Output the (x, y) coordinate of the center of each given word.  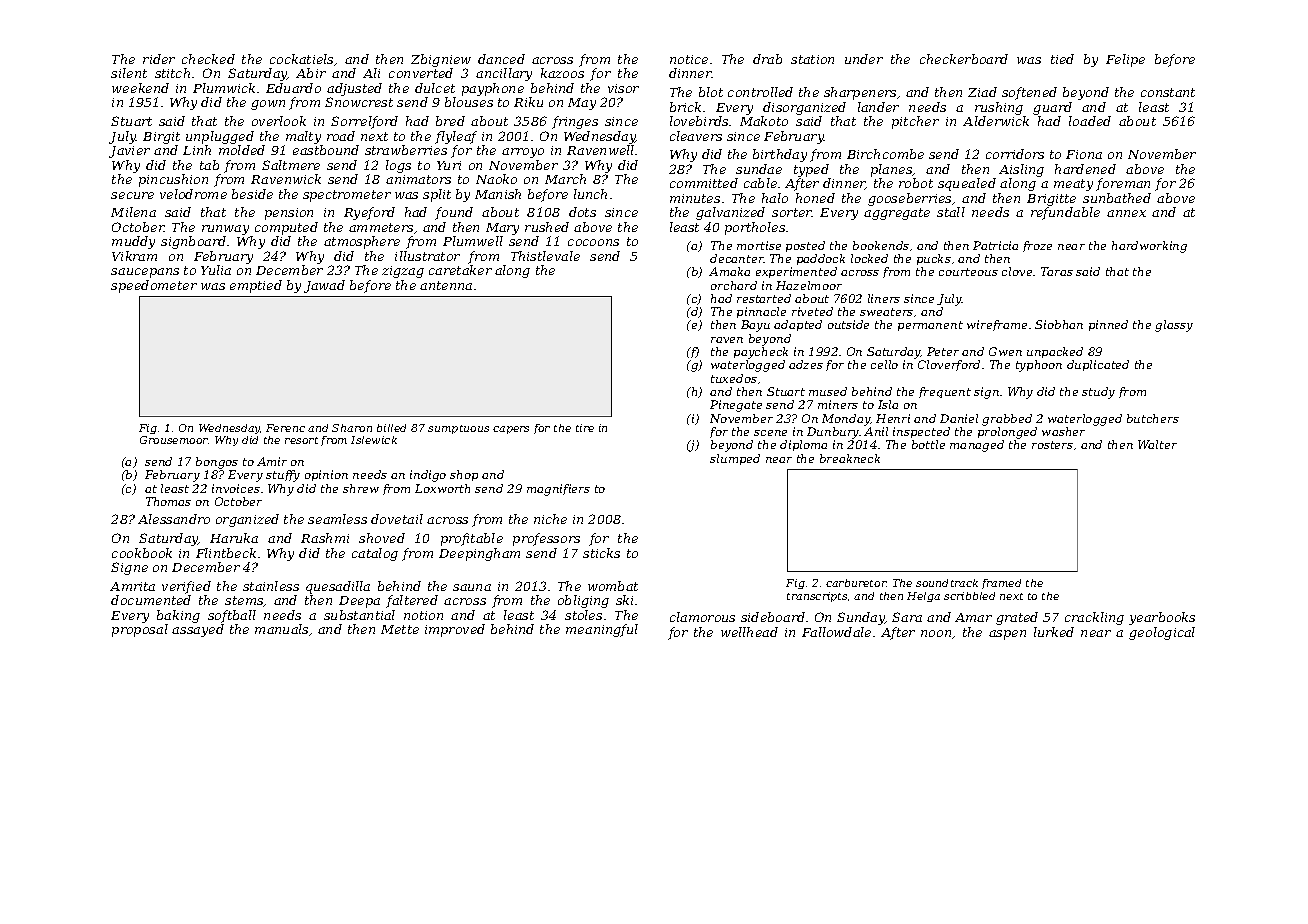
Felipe (1125, 60)
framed (1001, 584)
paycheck (761, 353)
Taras (1057, 271)
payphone (493, 89)
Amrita (132, 586)
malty (303, 137)
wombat (613, 586)
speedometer (154, 286)
